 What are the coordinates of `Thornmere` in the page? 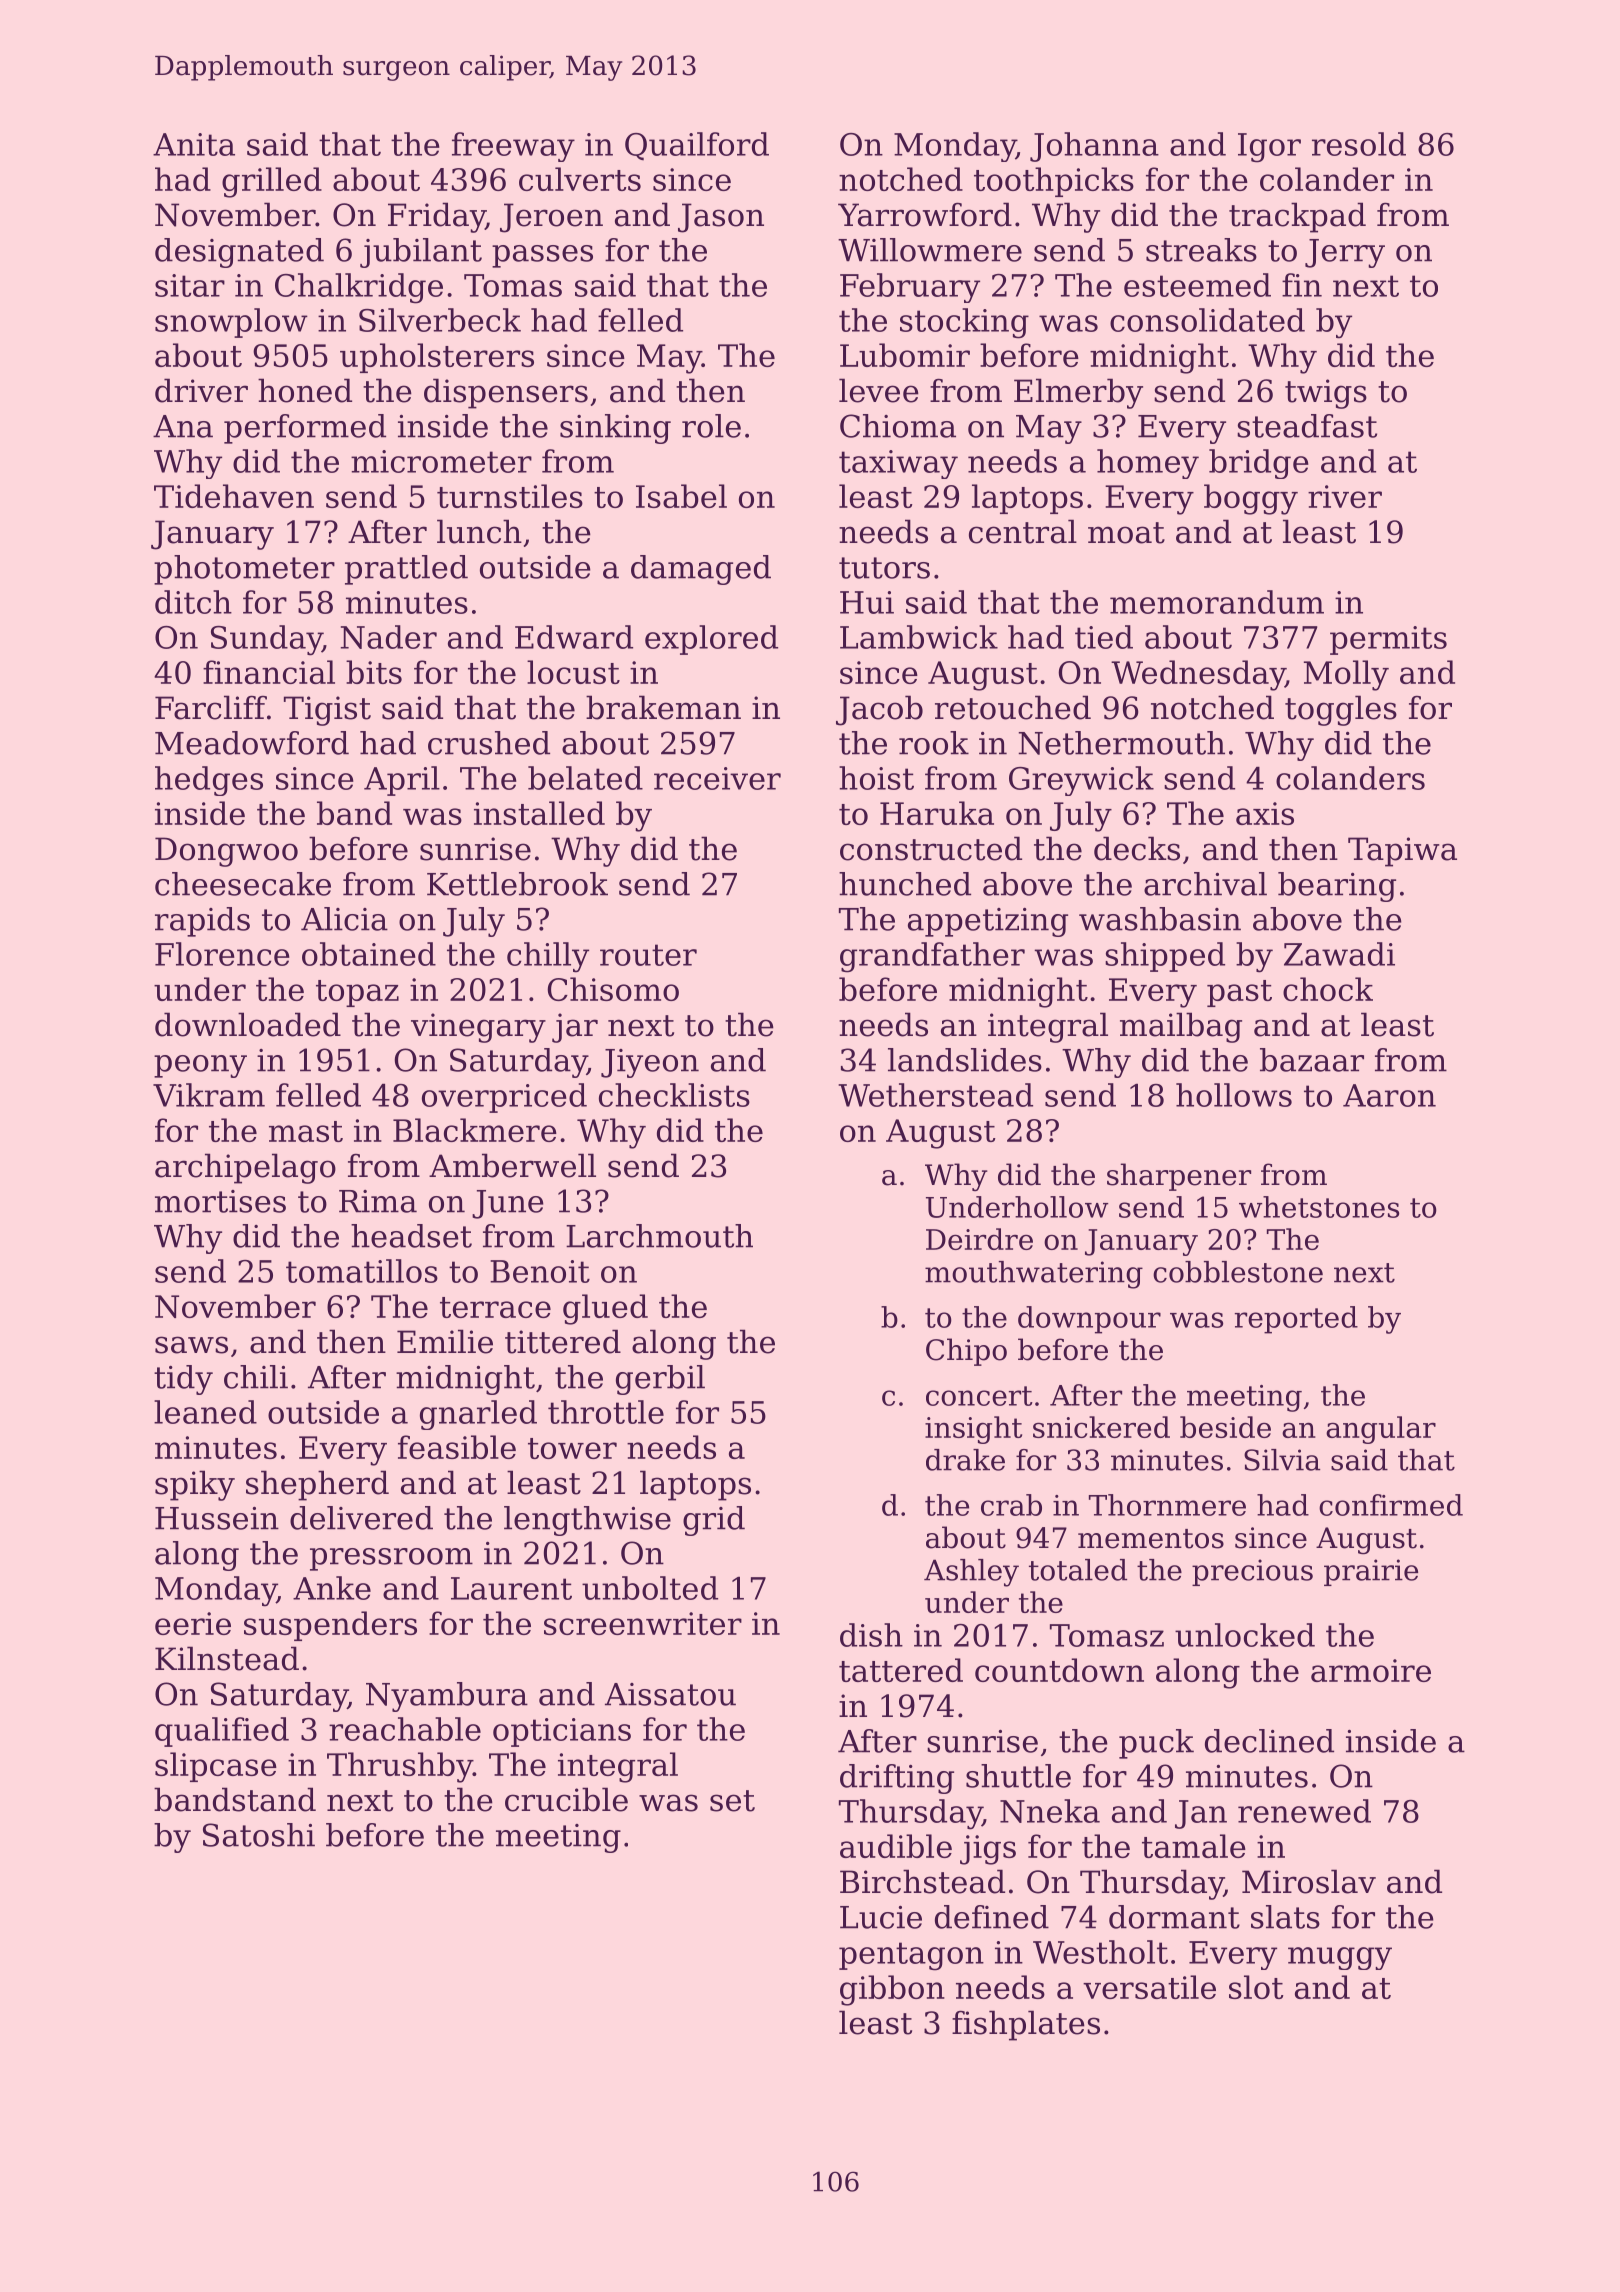 It's located at (1167, 1505).
